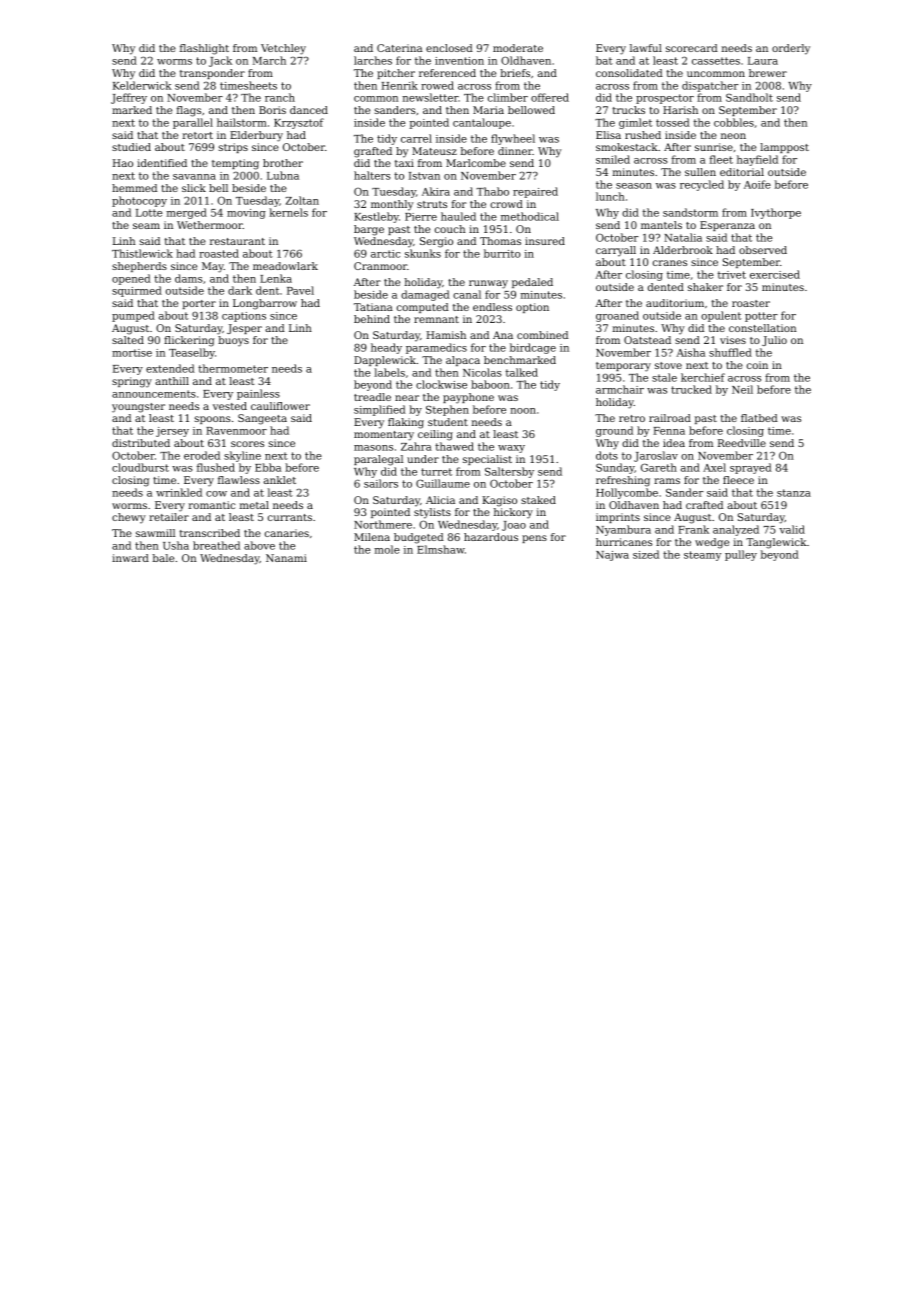 The image size is (924, 1308). What do you see at coordinates (132, 353) in the screenshot?
I see `mortise` at bounding box center [132, 353].
